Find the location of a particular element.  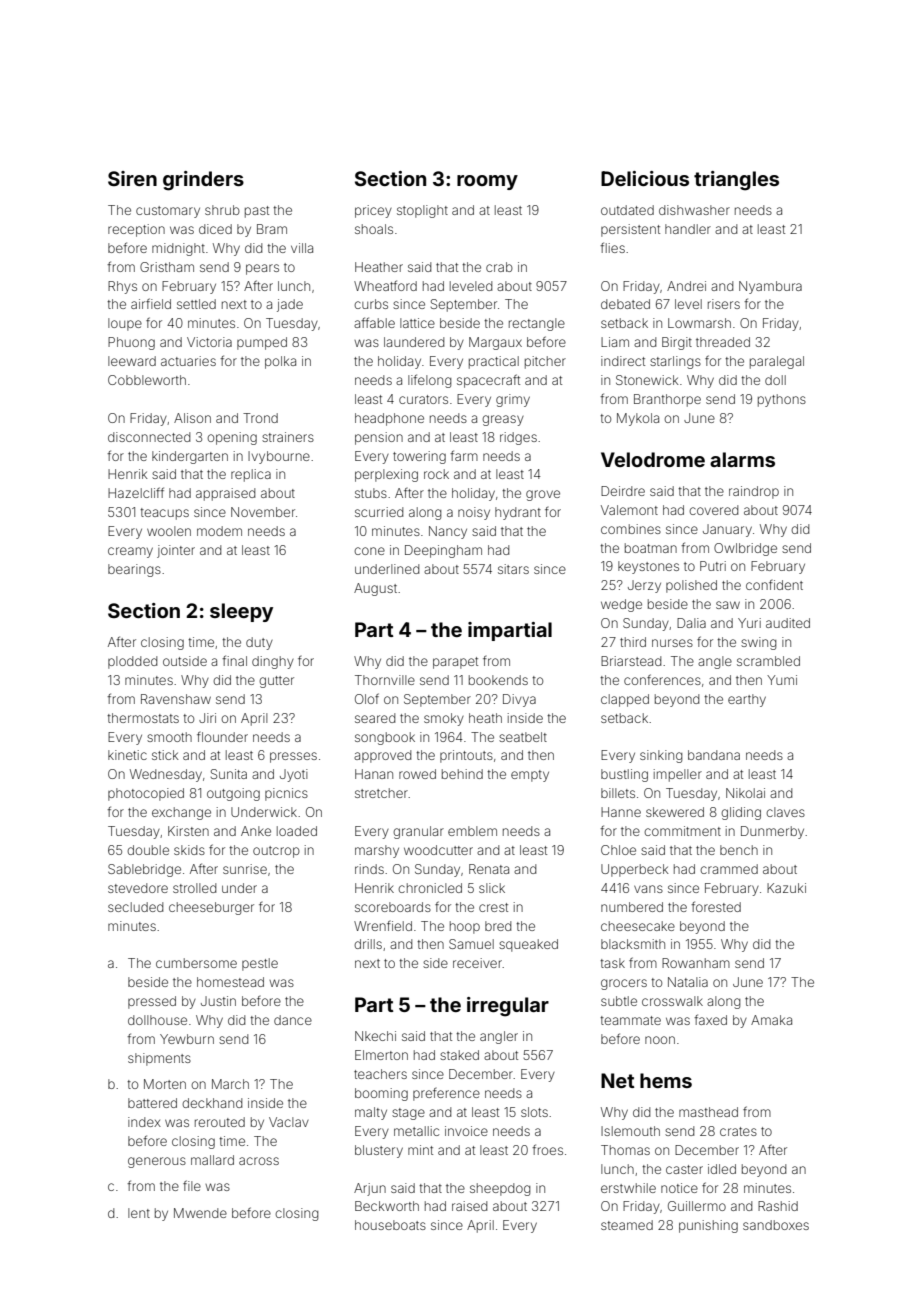

kindergarten is located at coordinates (190, 457).
